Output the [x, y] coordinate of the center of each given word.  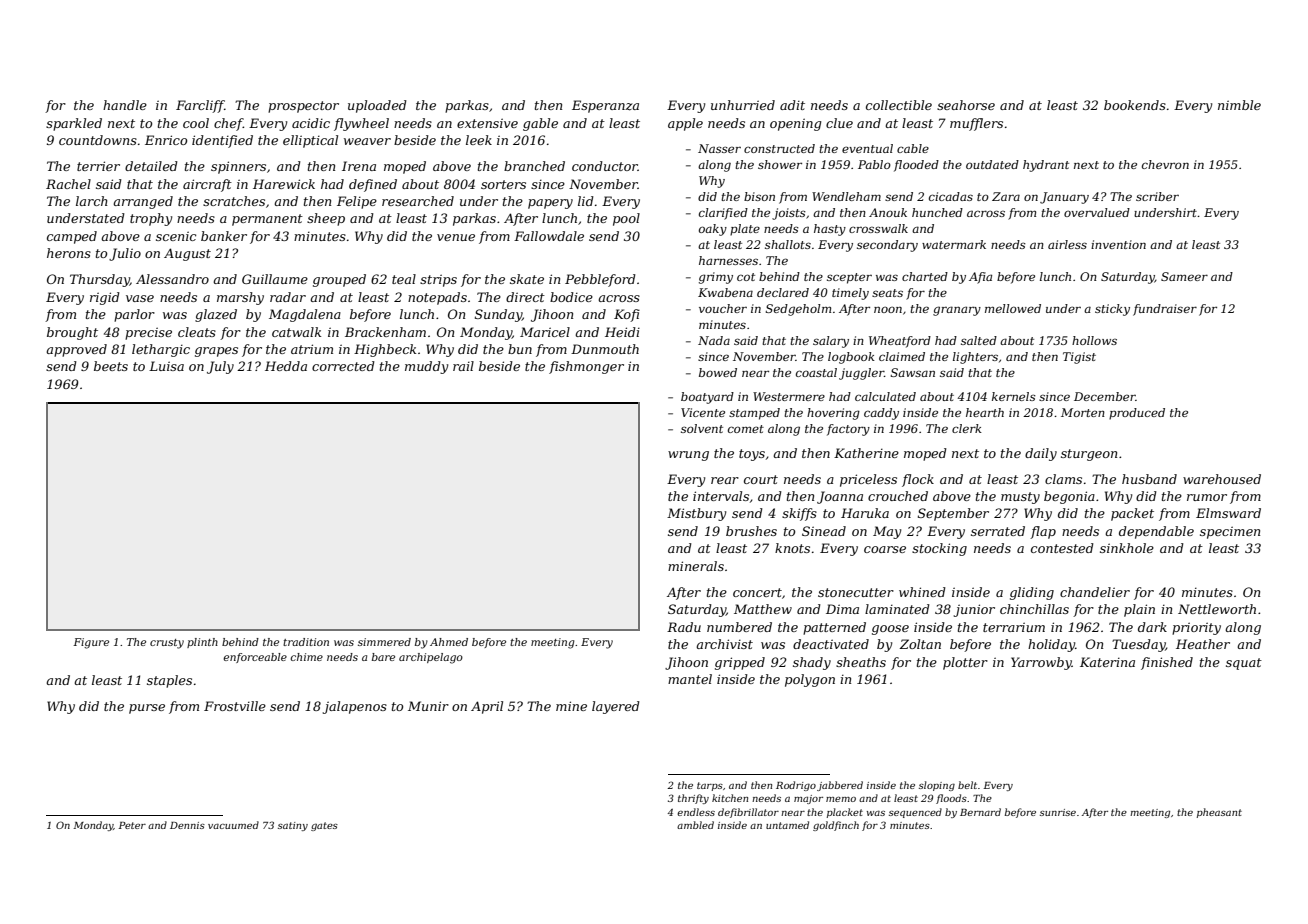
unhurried [743, 105]
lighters [975, 358]
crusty [167, 644]
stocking [939, 549]
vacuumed [233, 825]
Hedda [286, 366]
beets [111, 366]
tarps [710, 786]
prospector [303, 107]
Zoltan [920, 644]
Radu [684, 627]
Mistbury [696, 514]
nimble [1239, 105]
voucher [723, 308]
